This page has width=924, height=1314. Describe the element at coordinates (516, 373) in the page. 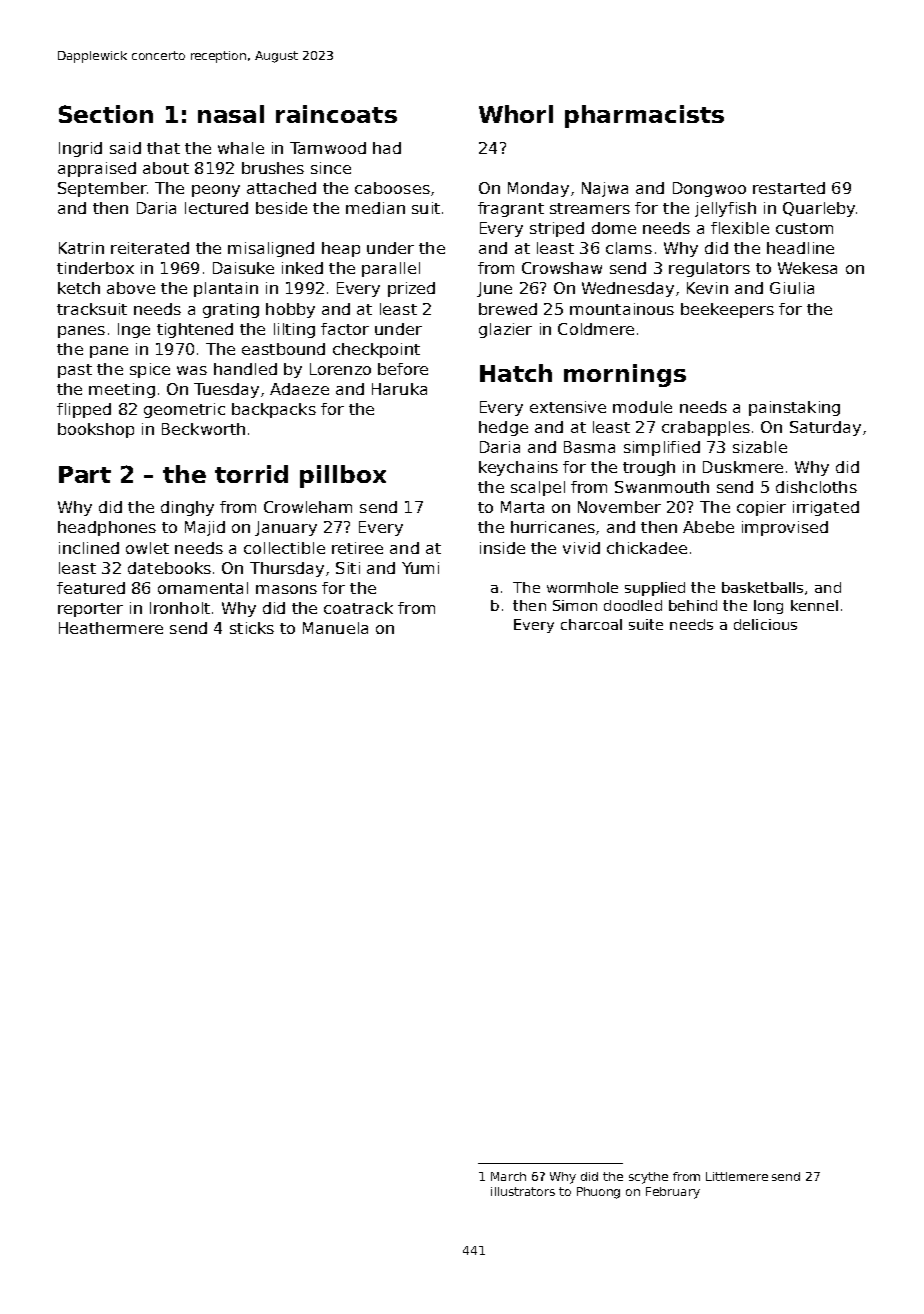

I see `Hatch` at that location.
